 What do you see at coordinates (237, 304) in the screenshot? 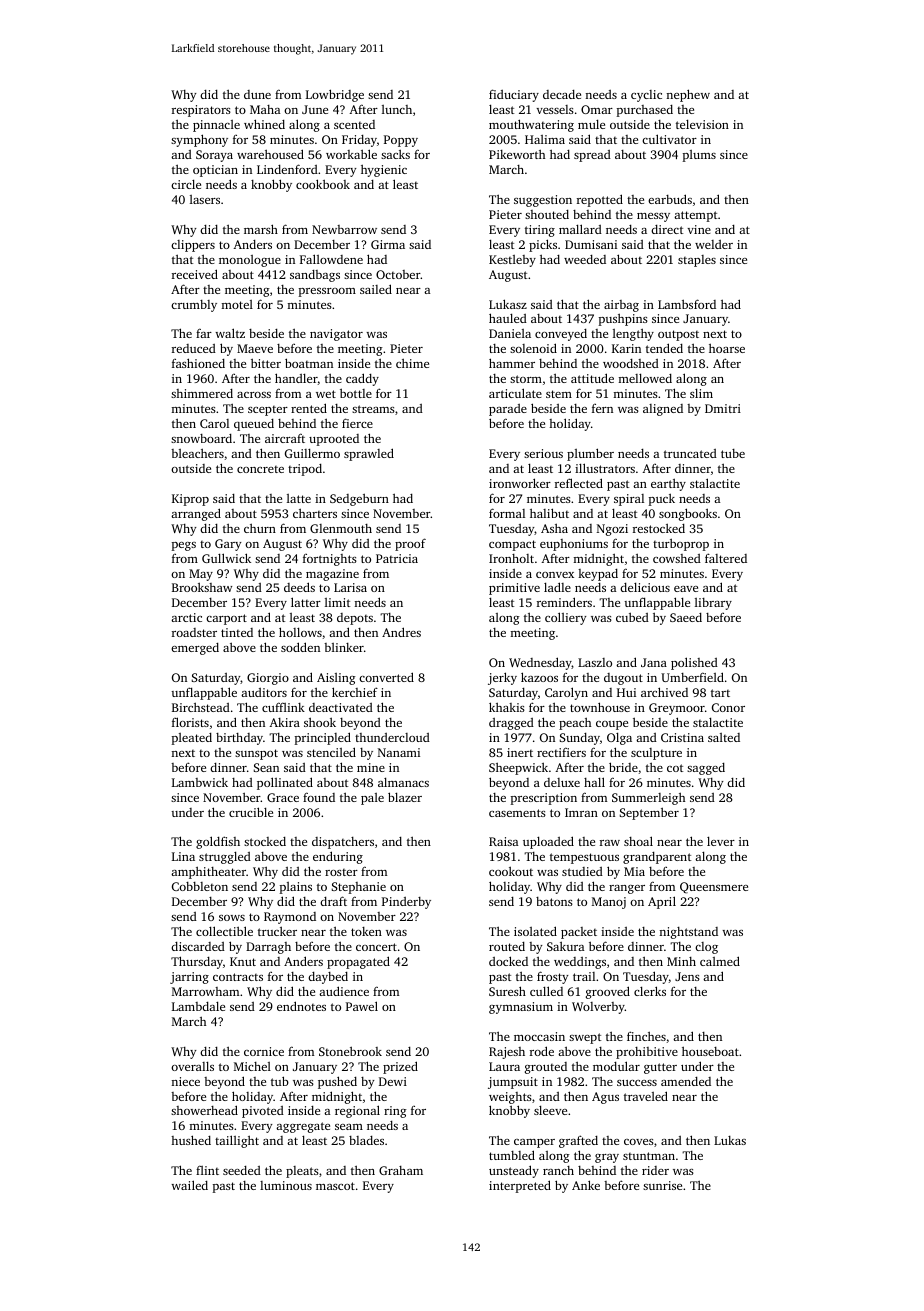
I see `motel` at bounding box center [237, 304].
